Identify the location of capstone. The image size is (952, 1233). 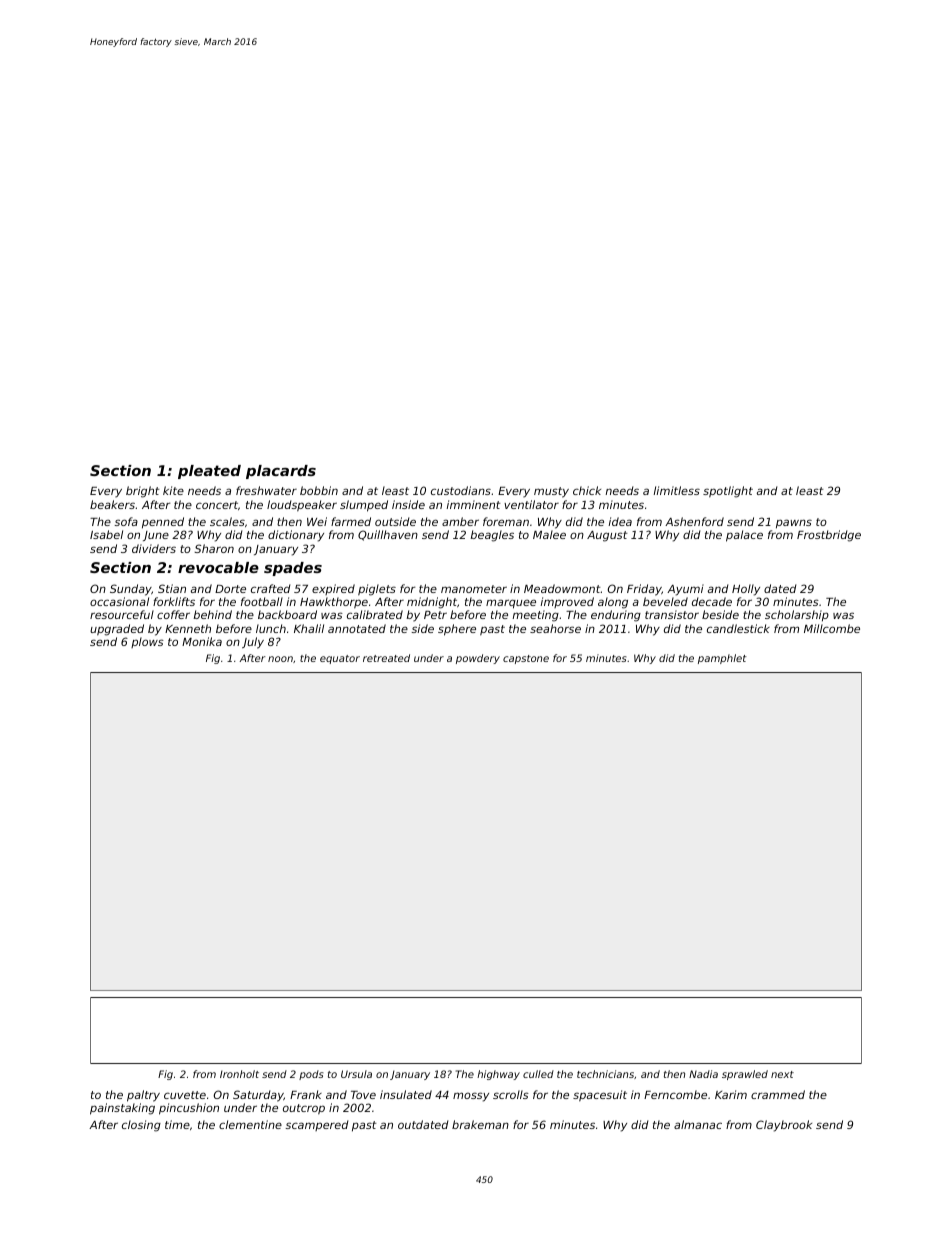
(526, 659).
